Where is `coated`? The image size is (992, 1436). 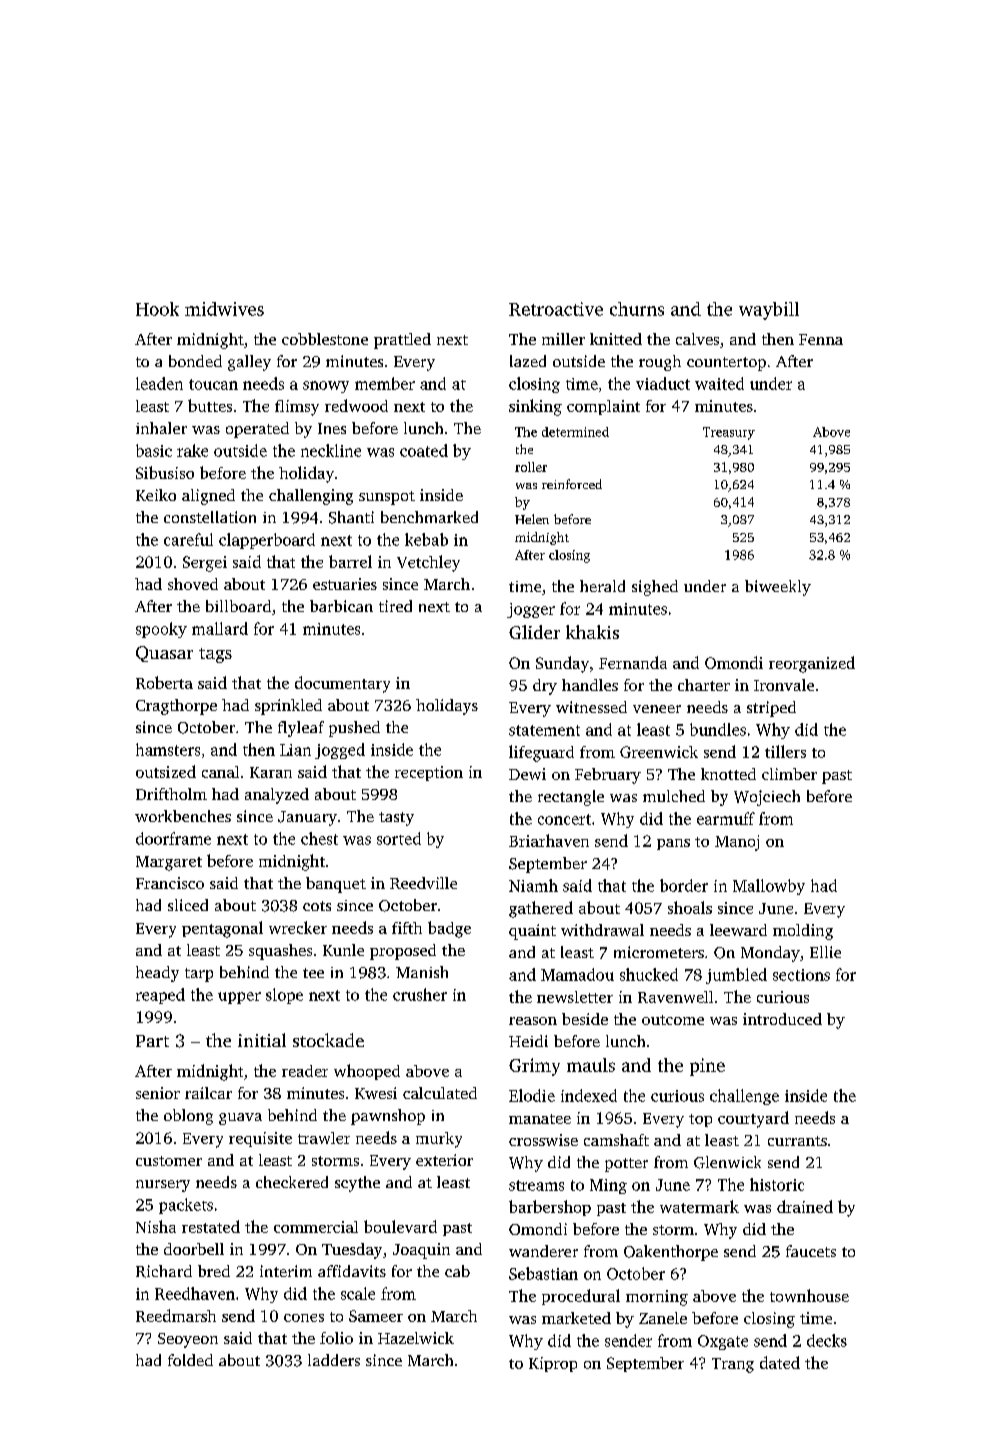 coated is located at coordinates (424, 450).
